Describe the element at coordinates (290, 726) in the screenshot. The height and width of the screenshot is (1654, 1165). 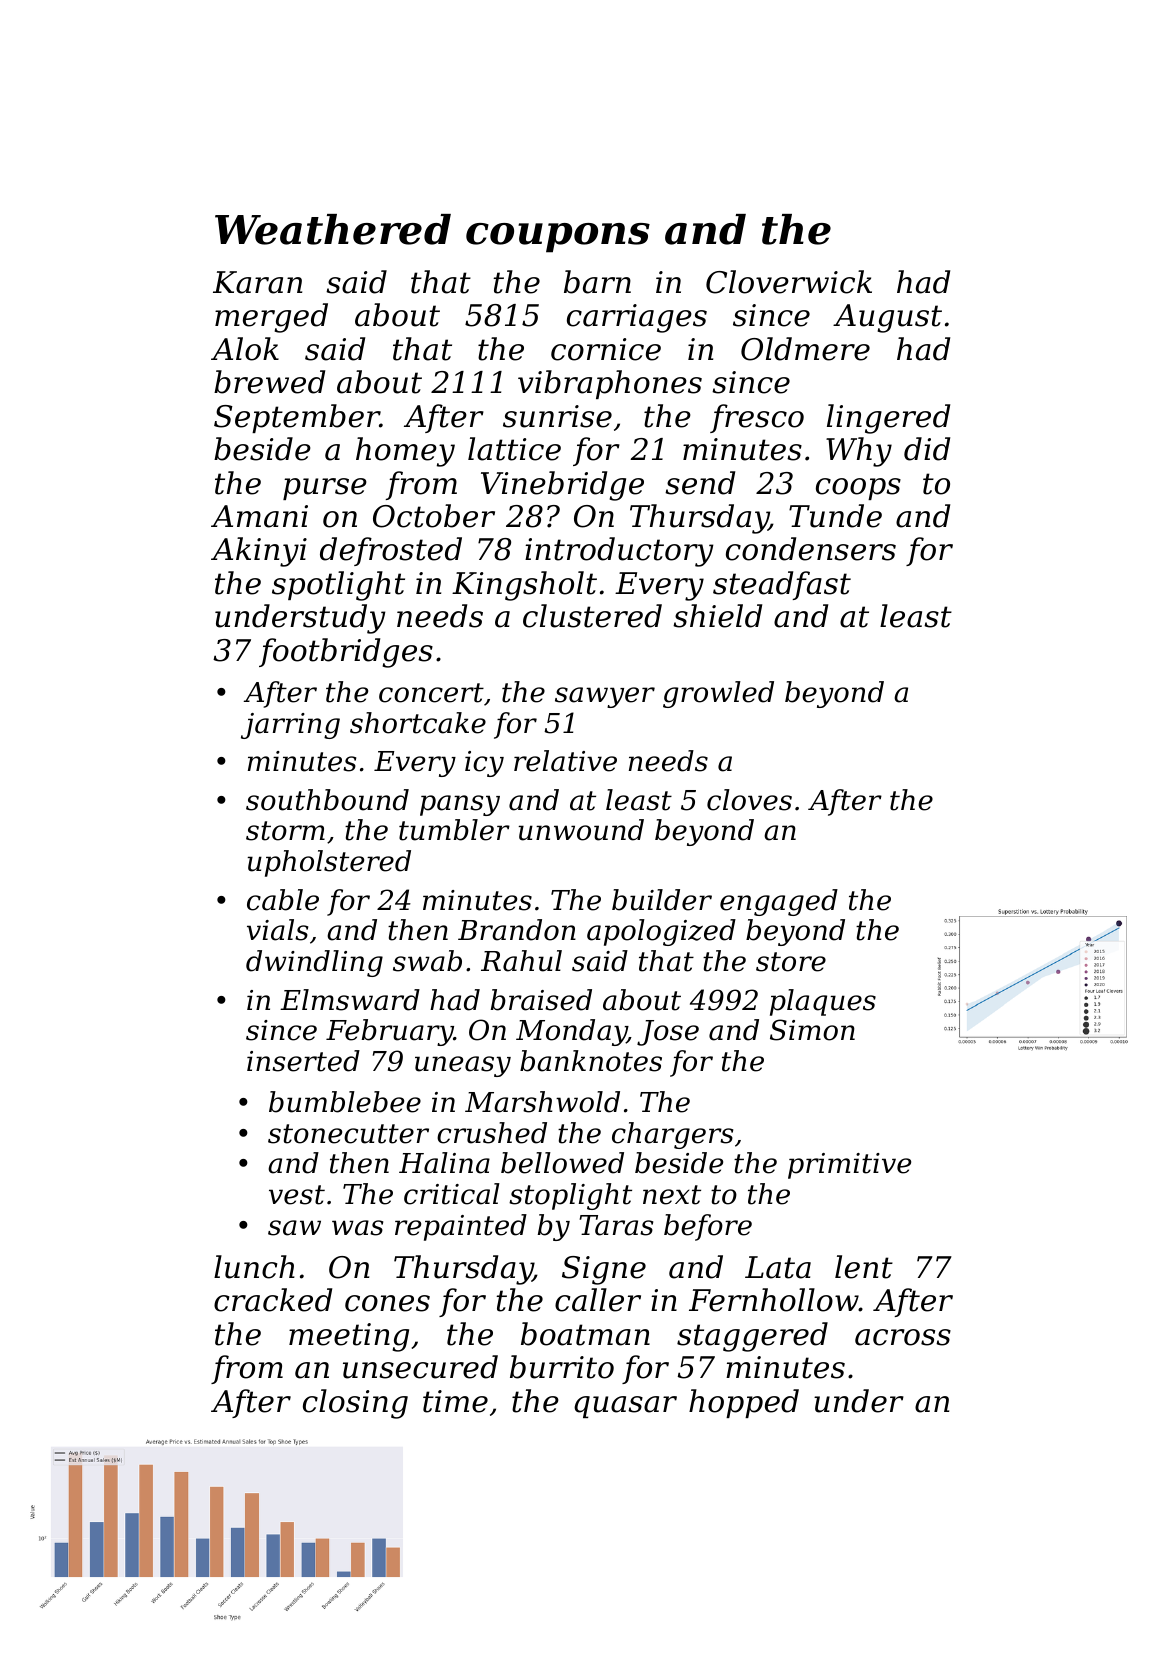
I see `jarring` at that location.
